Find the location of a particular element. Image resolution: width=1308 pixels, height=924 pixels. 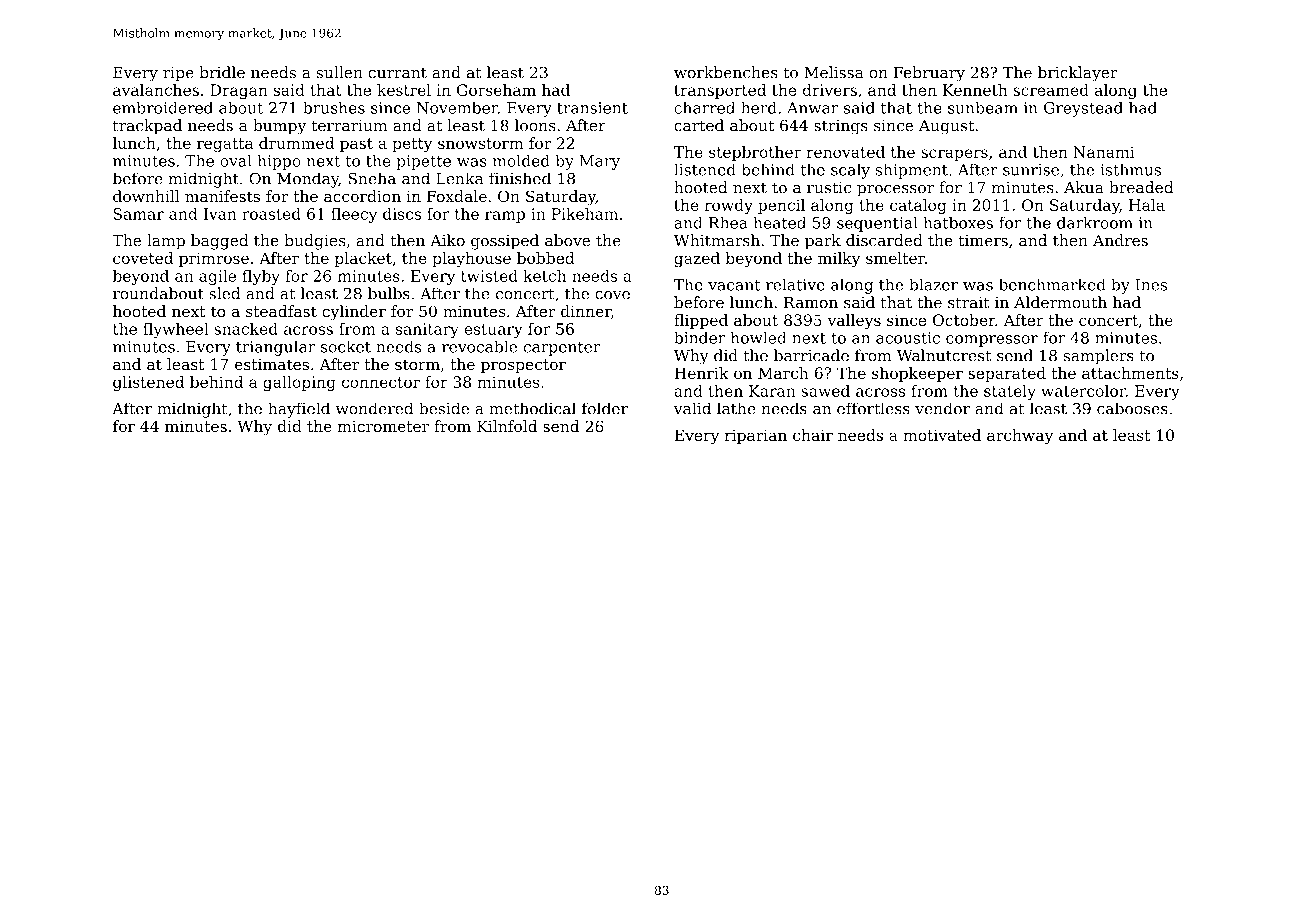

sunrise is located at coordinates (1031, 170).
